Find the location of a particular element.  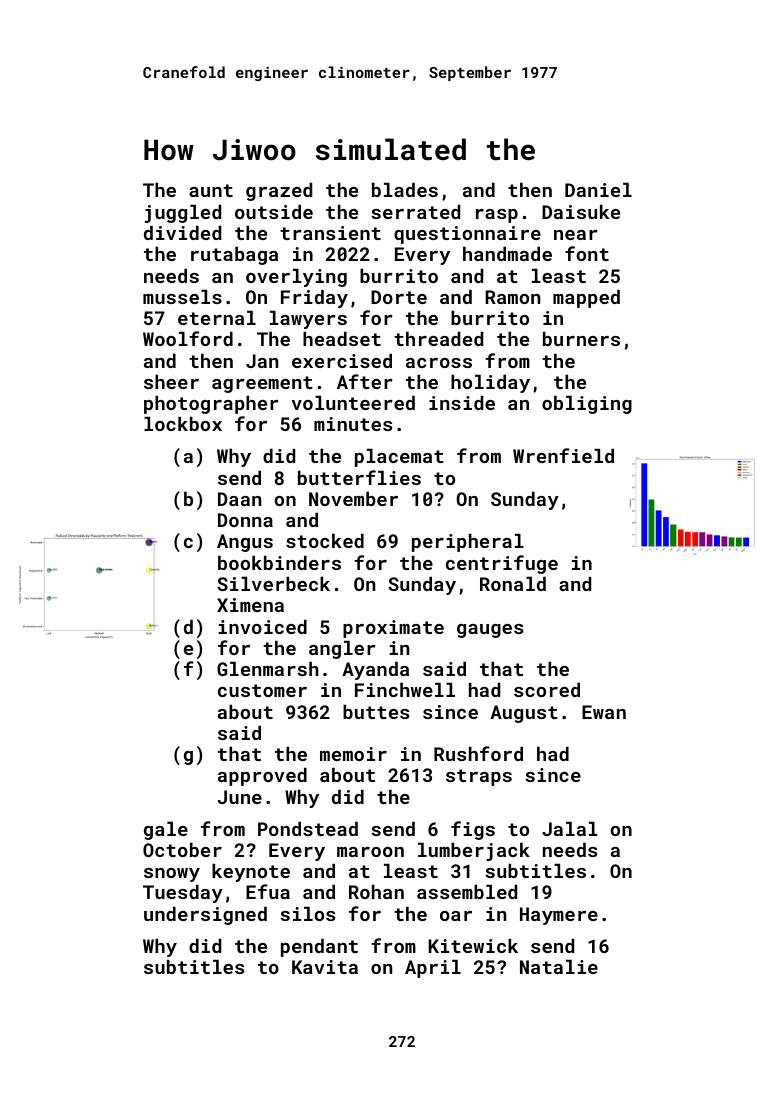

customer is located at coordinates (262, 690).
